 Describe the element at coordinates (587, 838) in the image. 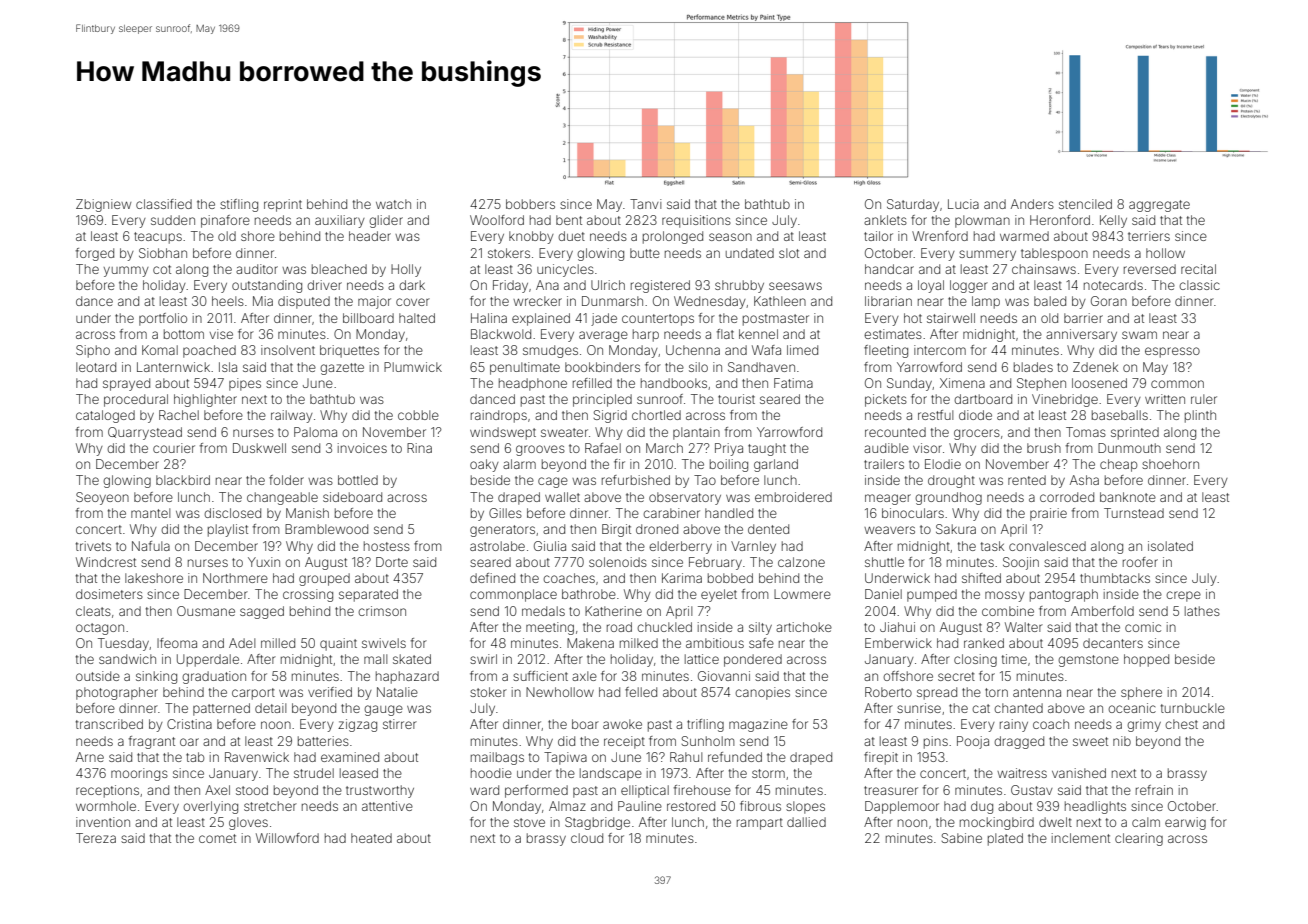

I see `cloud` at that location.
